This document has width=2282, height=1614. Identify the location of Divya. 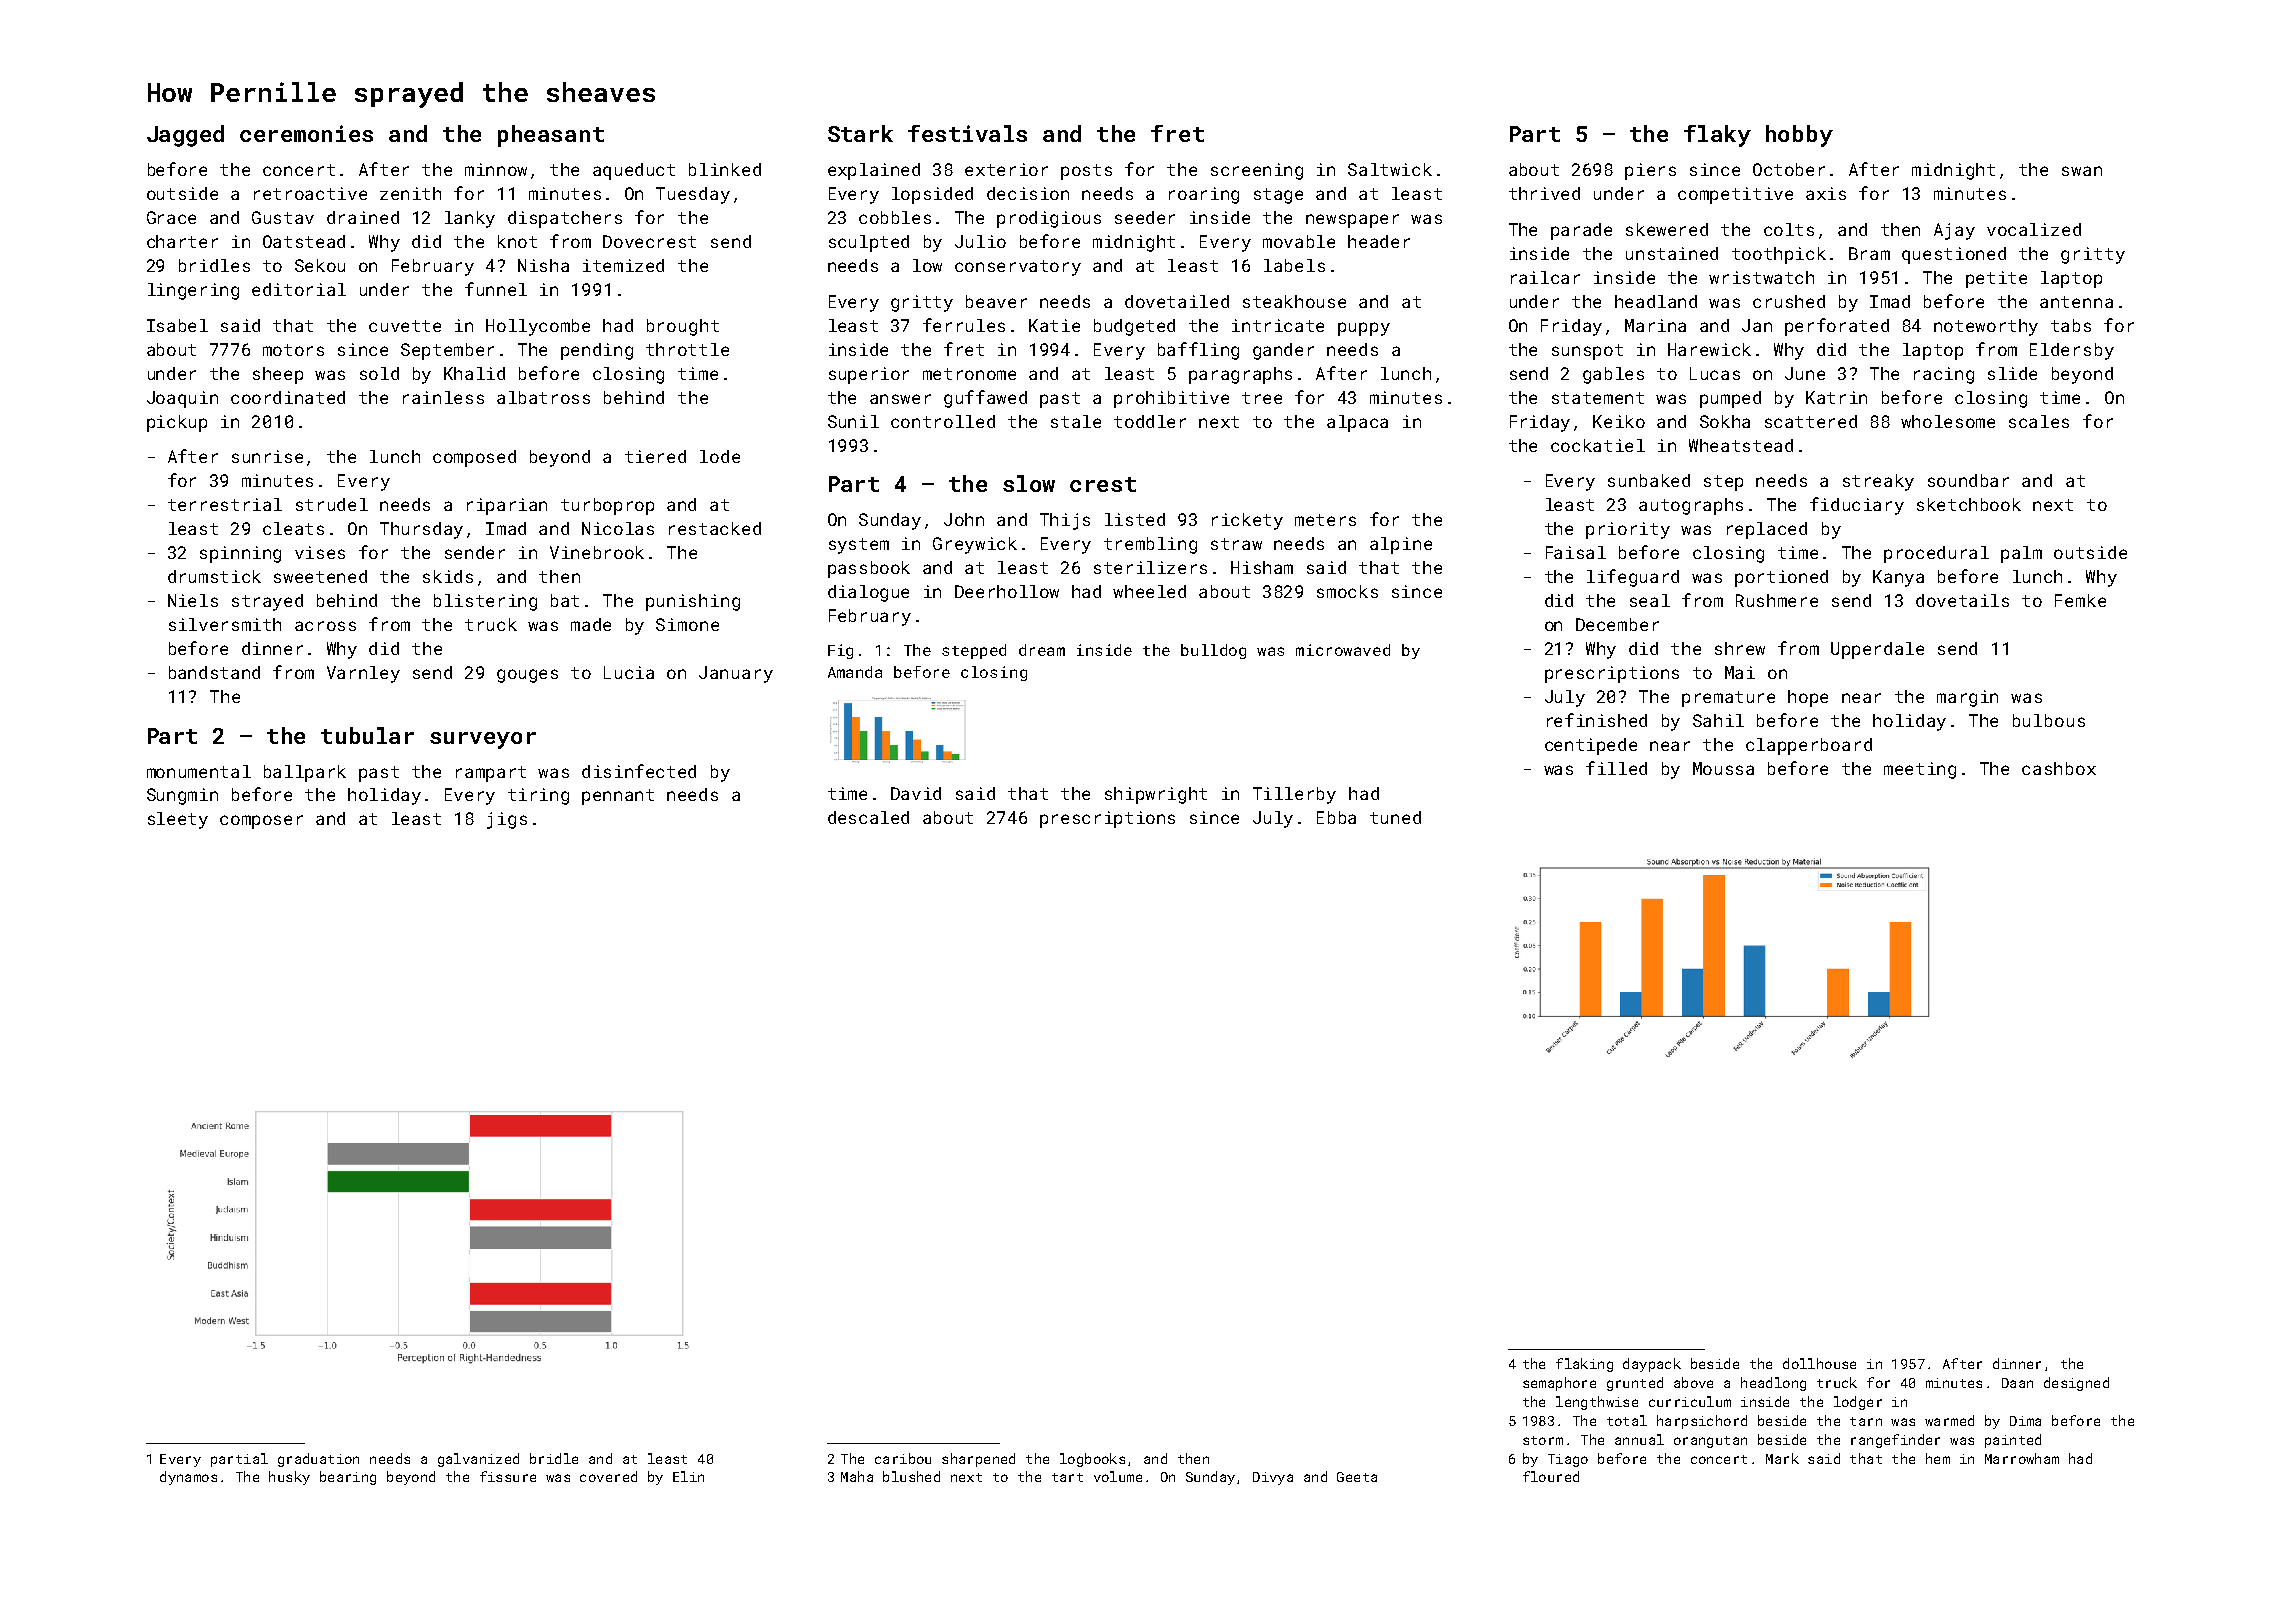
(1273, 1478).
